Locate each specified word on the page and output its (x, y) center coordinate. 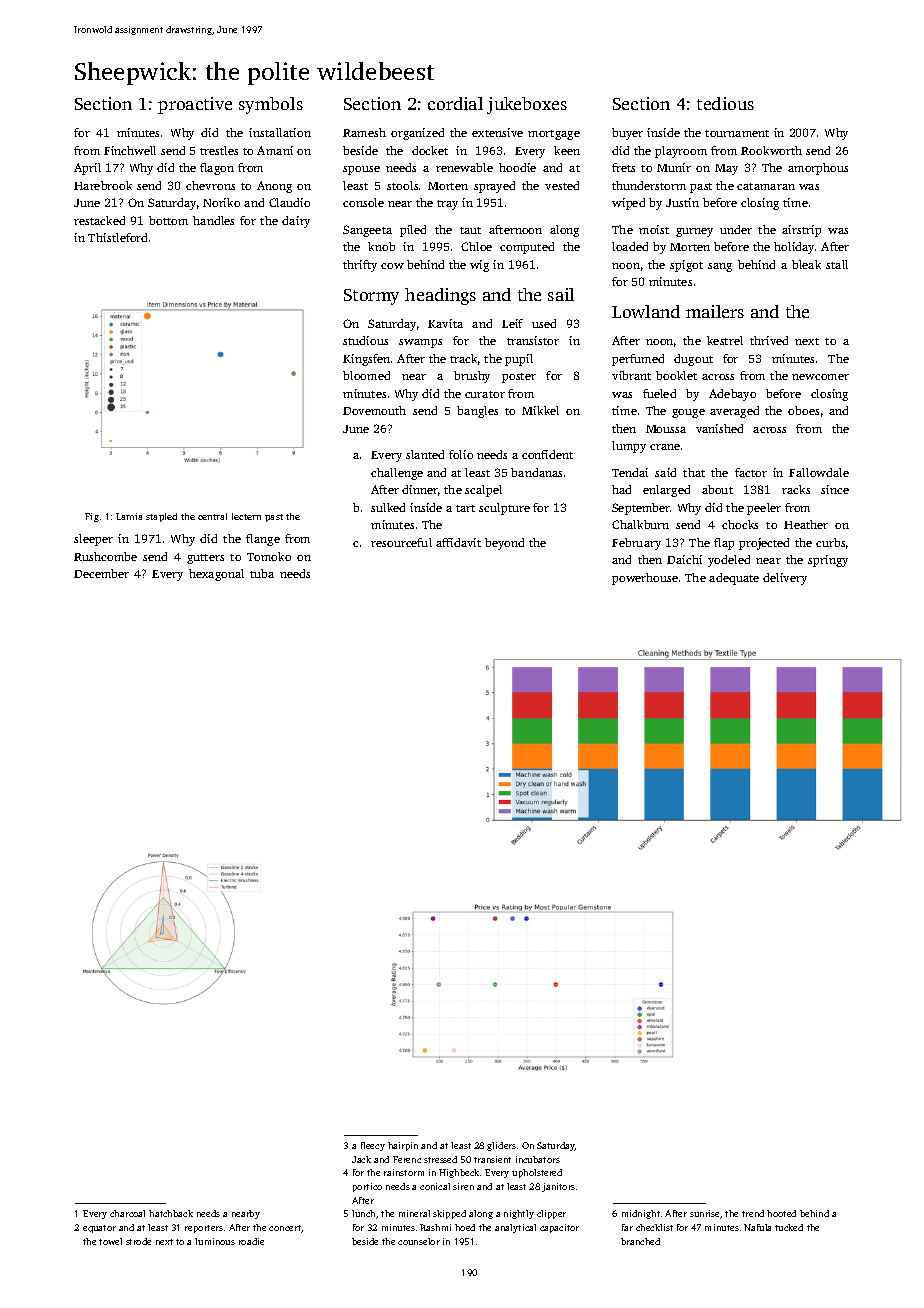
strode (138, 1241)
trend (753, 1213)
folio (461, 454)
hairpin (403, 1146)
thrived (769, 340)
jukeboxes (527, 105)
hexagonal (216, 575)
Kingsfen (366, 360)
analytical (515, 1228)
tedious (725, 103)
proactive (195, 105)
